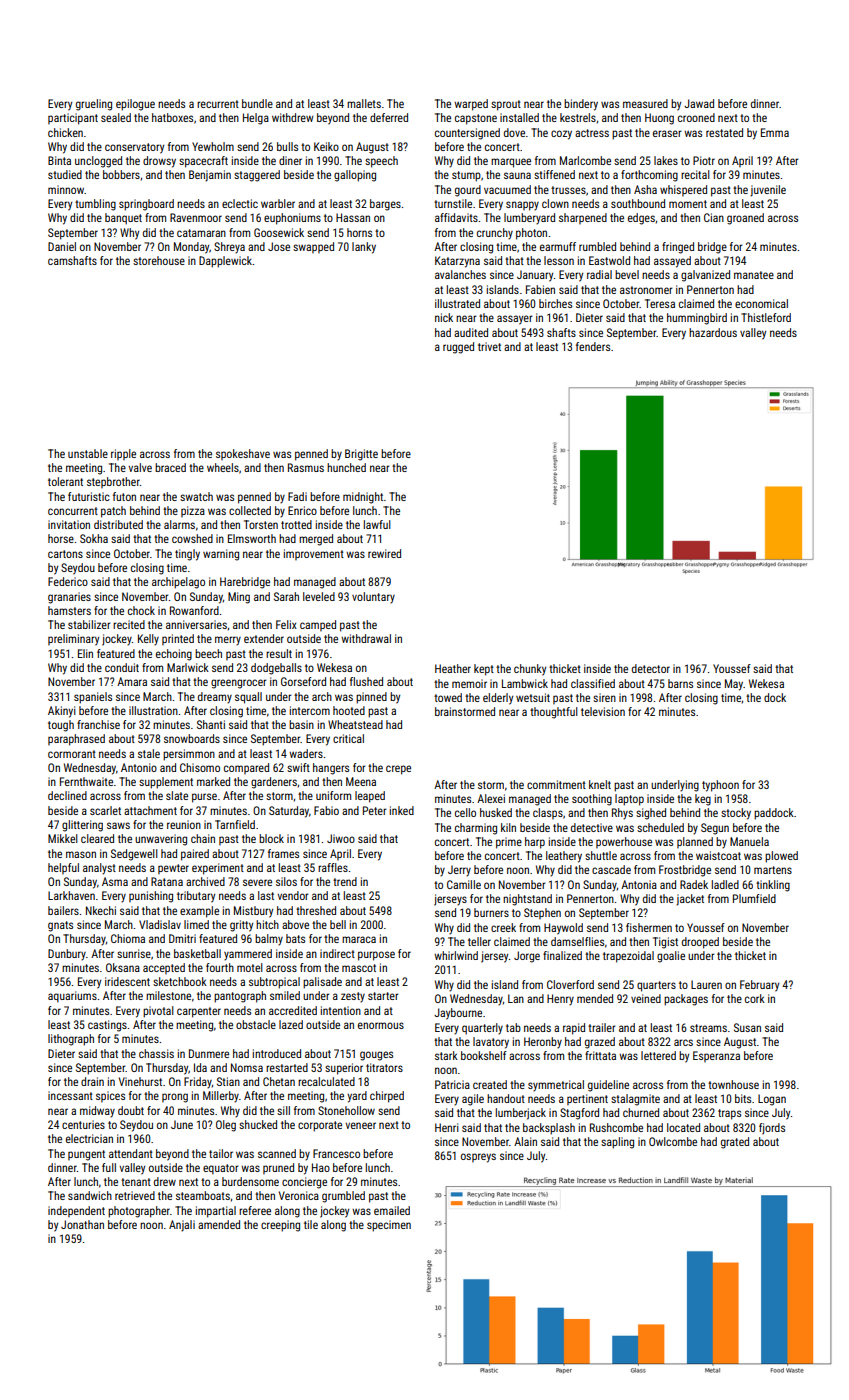  I want to click on ospreys, so click(478, 1158).
